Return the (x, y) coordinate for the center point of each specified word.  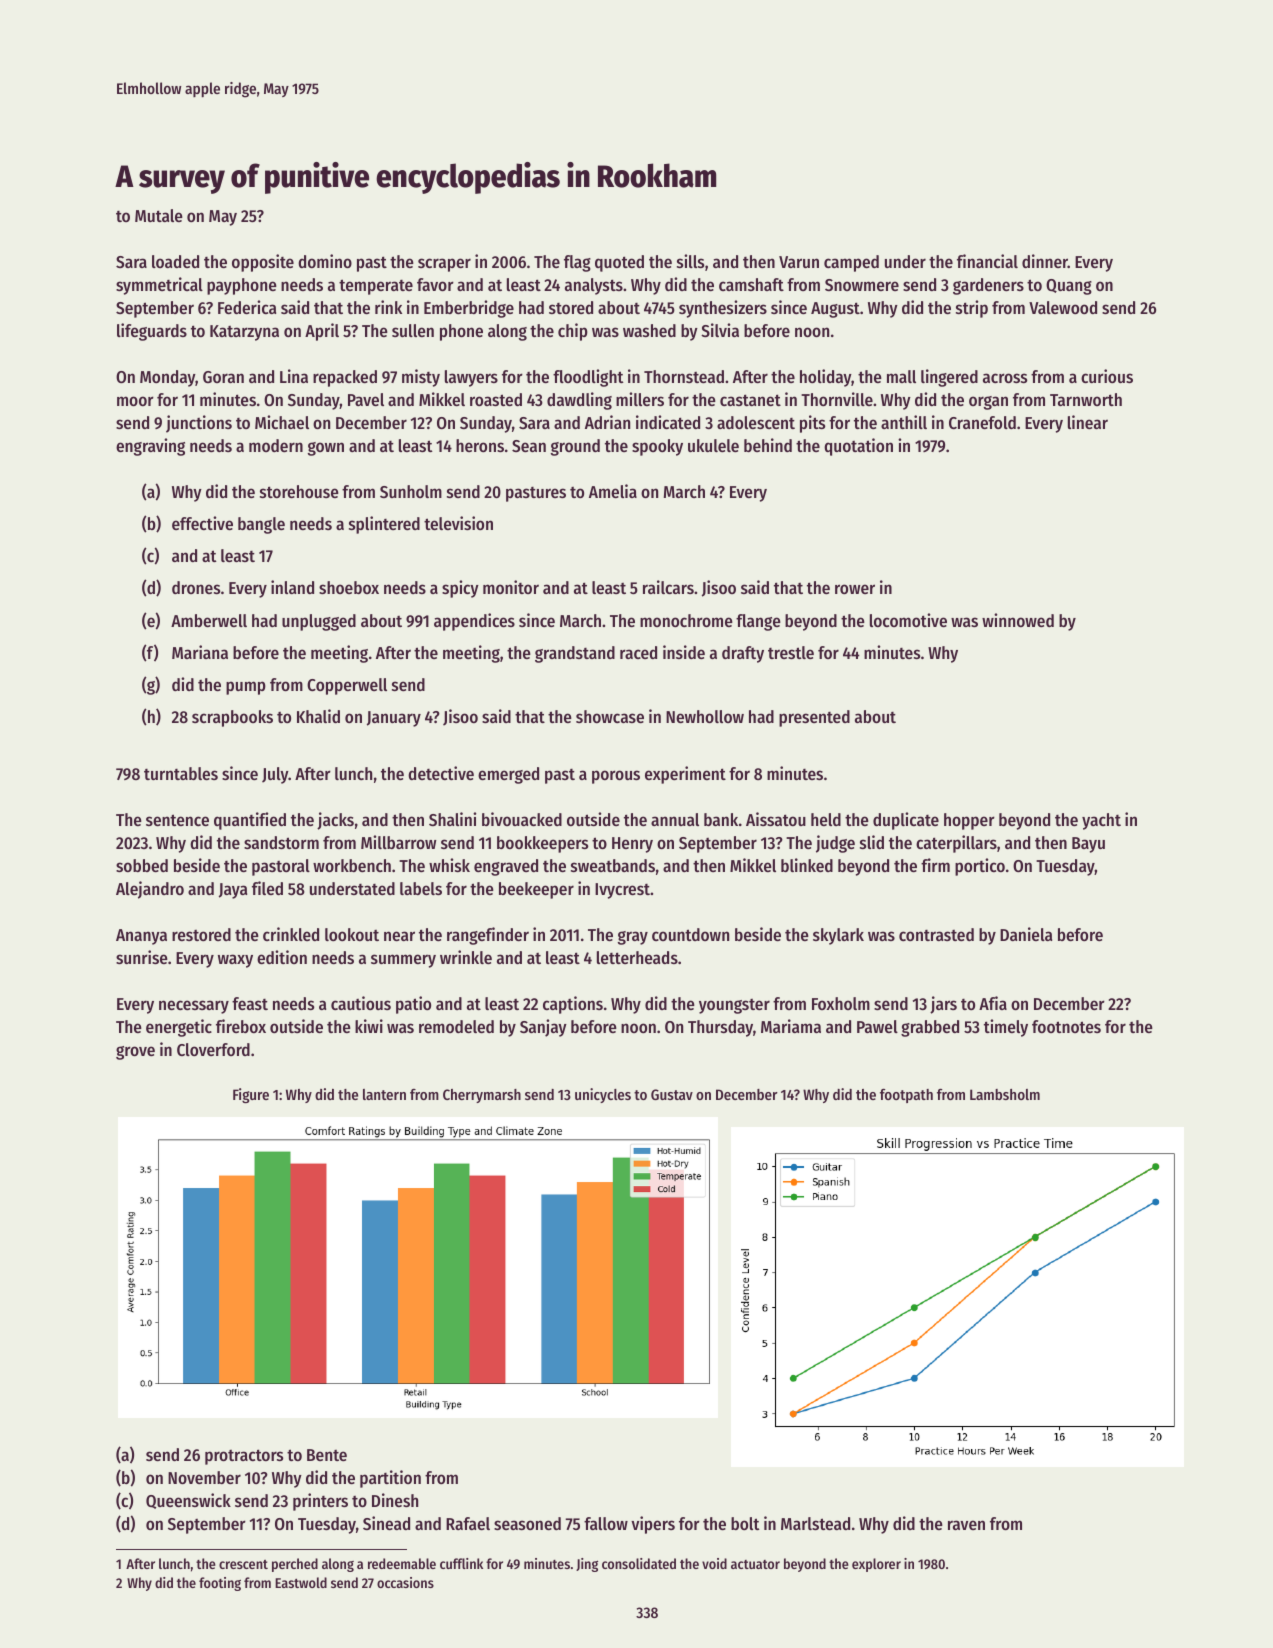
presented (814, 718)
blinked (807, 865)
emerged (508, 775)
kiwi (369, 1026)
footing (220, 1584)
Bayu (1088, 845)
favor (435, 284)
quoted (619, 263)
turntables (181, 773)
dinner (1045, 261)
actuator (755, 1564)
